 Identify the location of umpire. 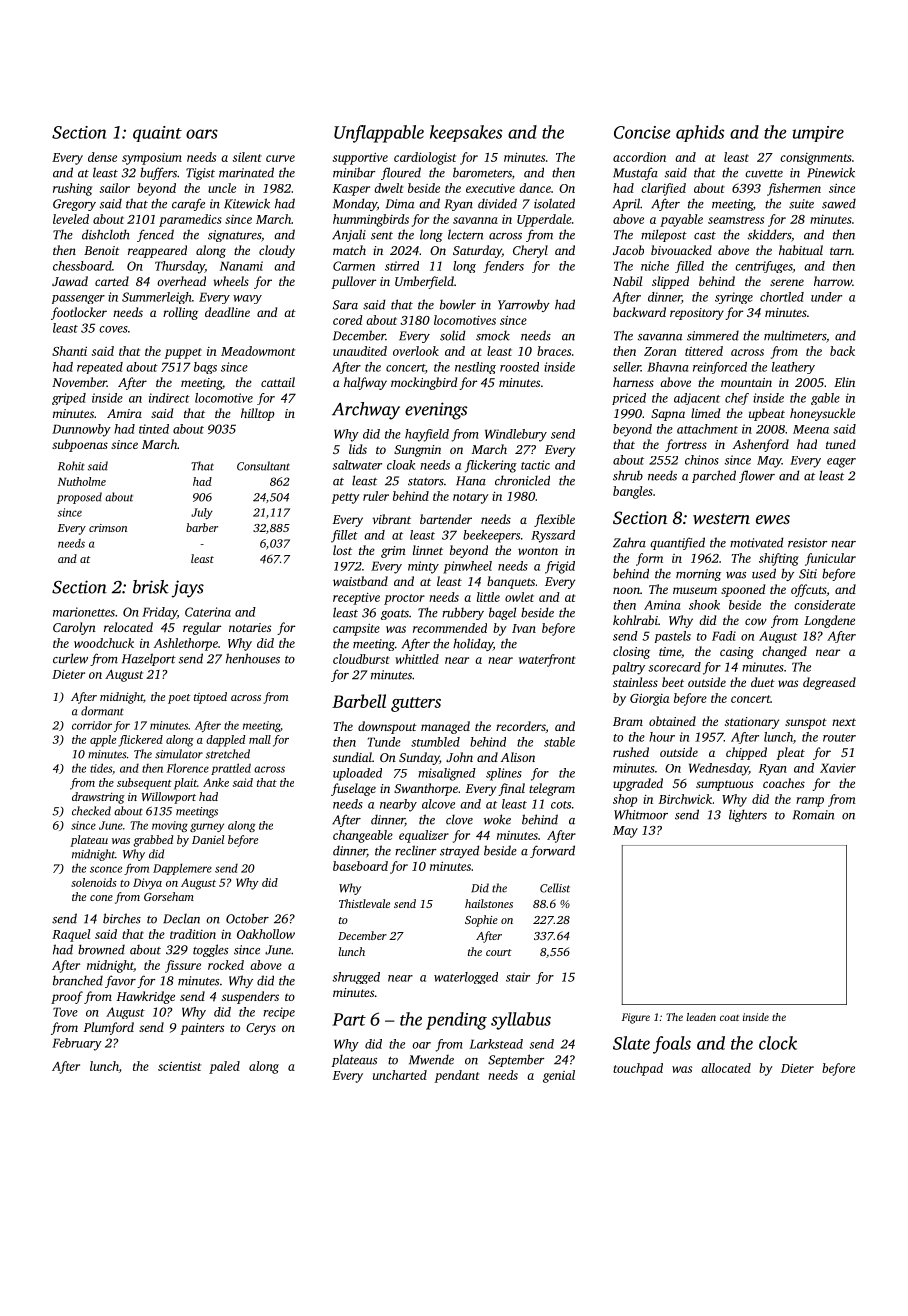
(818, 134).
